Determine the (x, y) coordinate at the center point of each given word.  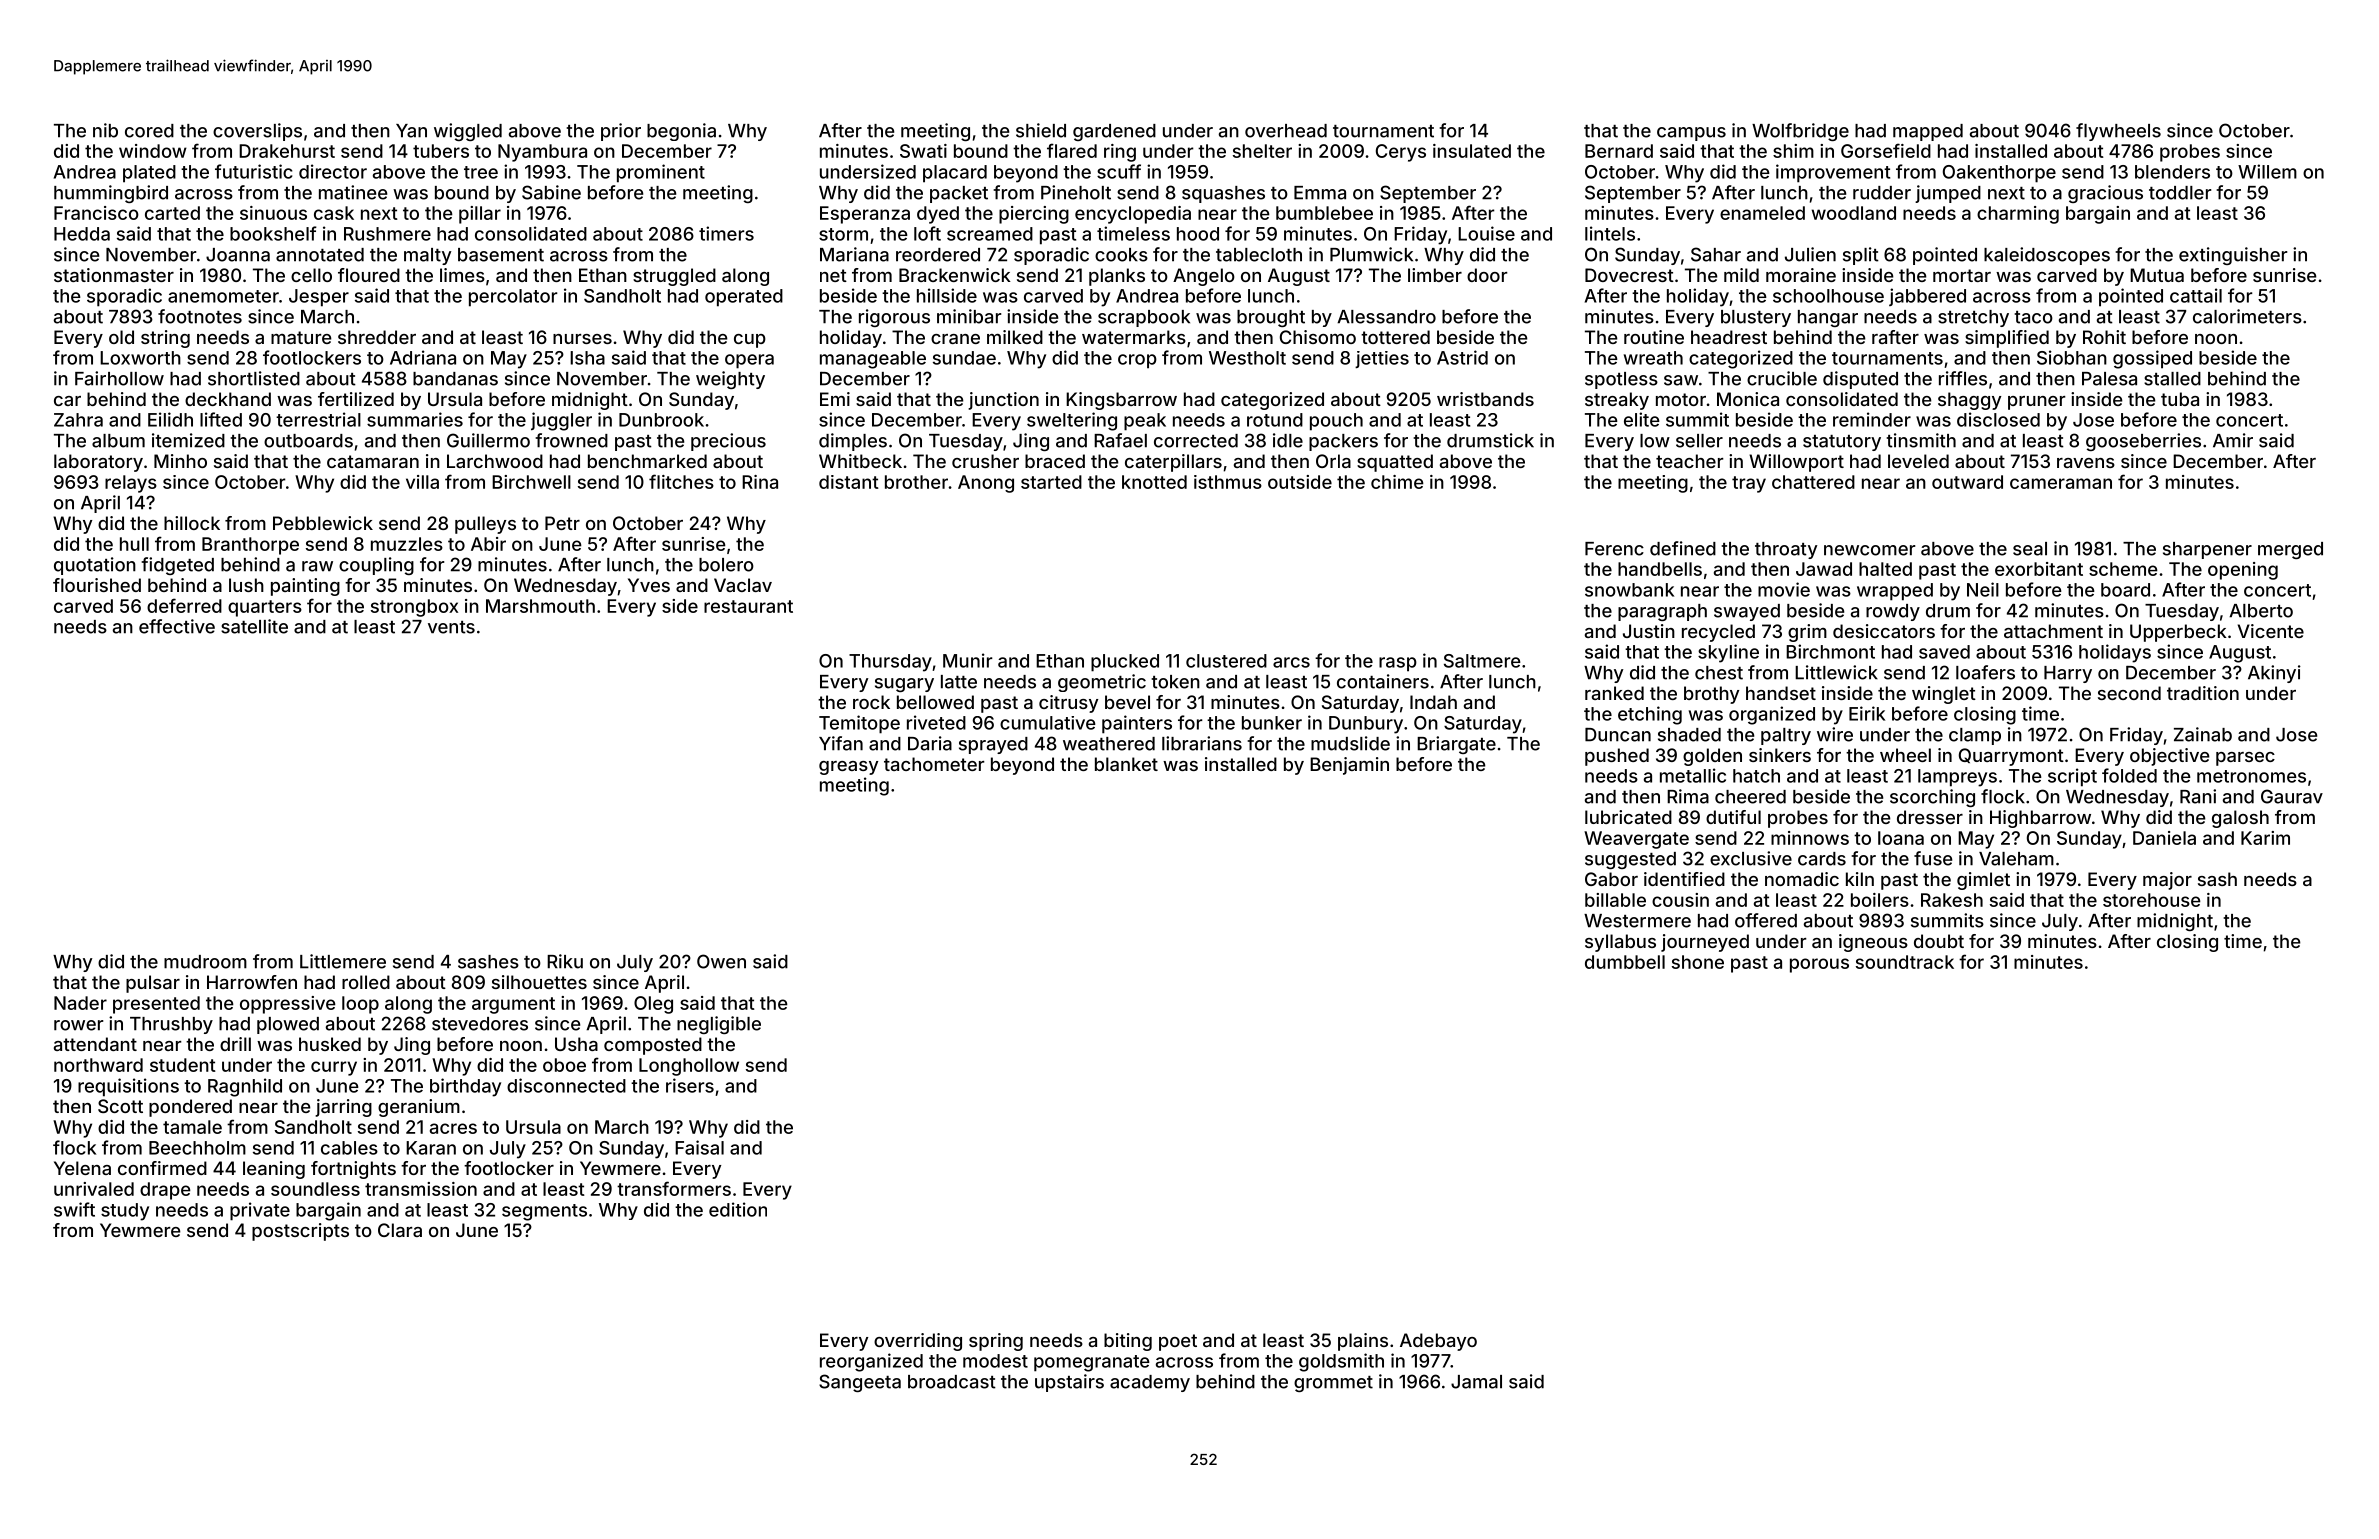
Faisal (699, 1147)
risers (690, 1085)
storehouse (2152, 900)
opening (2243, 571)
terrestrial (318, 419)
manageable (873, 360)
